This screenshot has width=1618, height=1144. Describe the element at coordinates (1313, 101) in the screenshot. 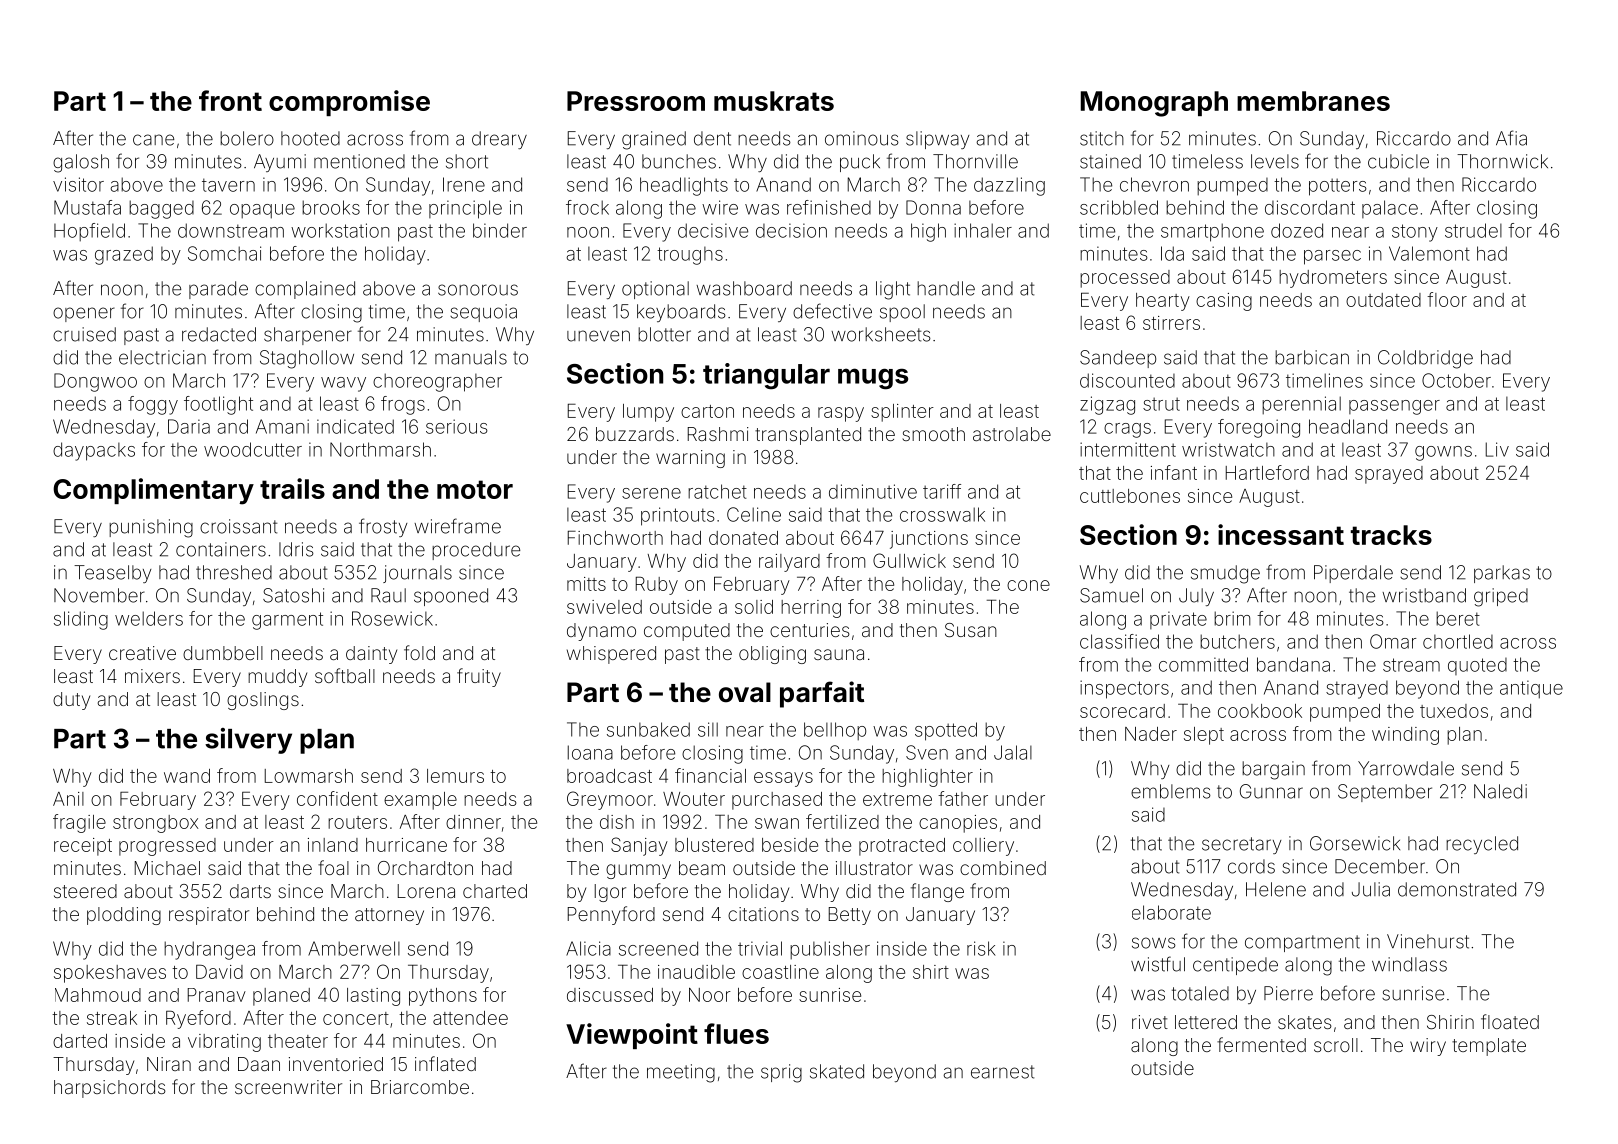

I see `membranes` at that location.
